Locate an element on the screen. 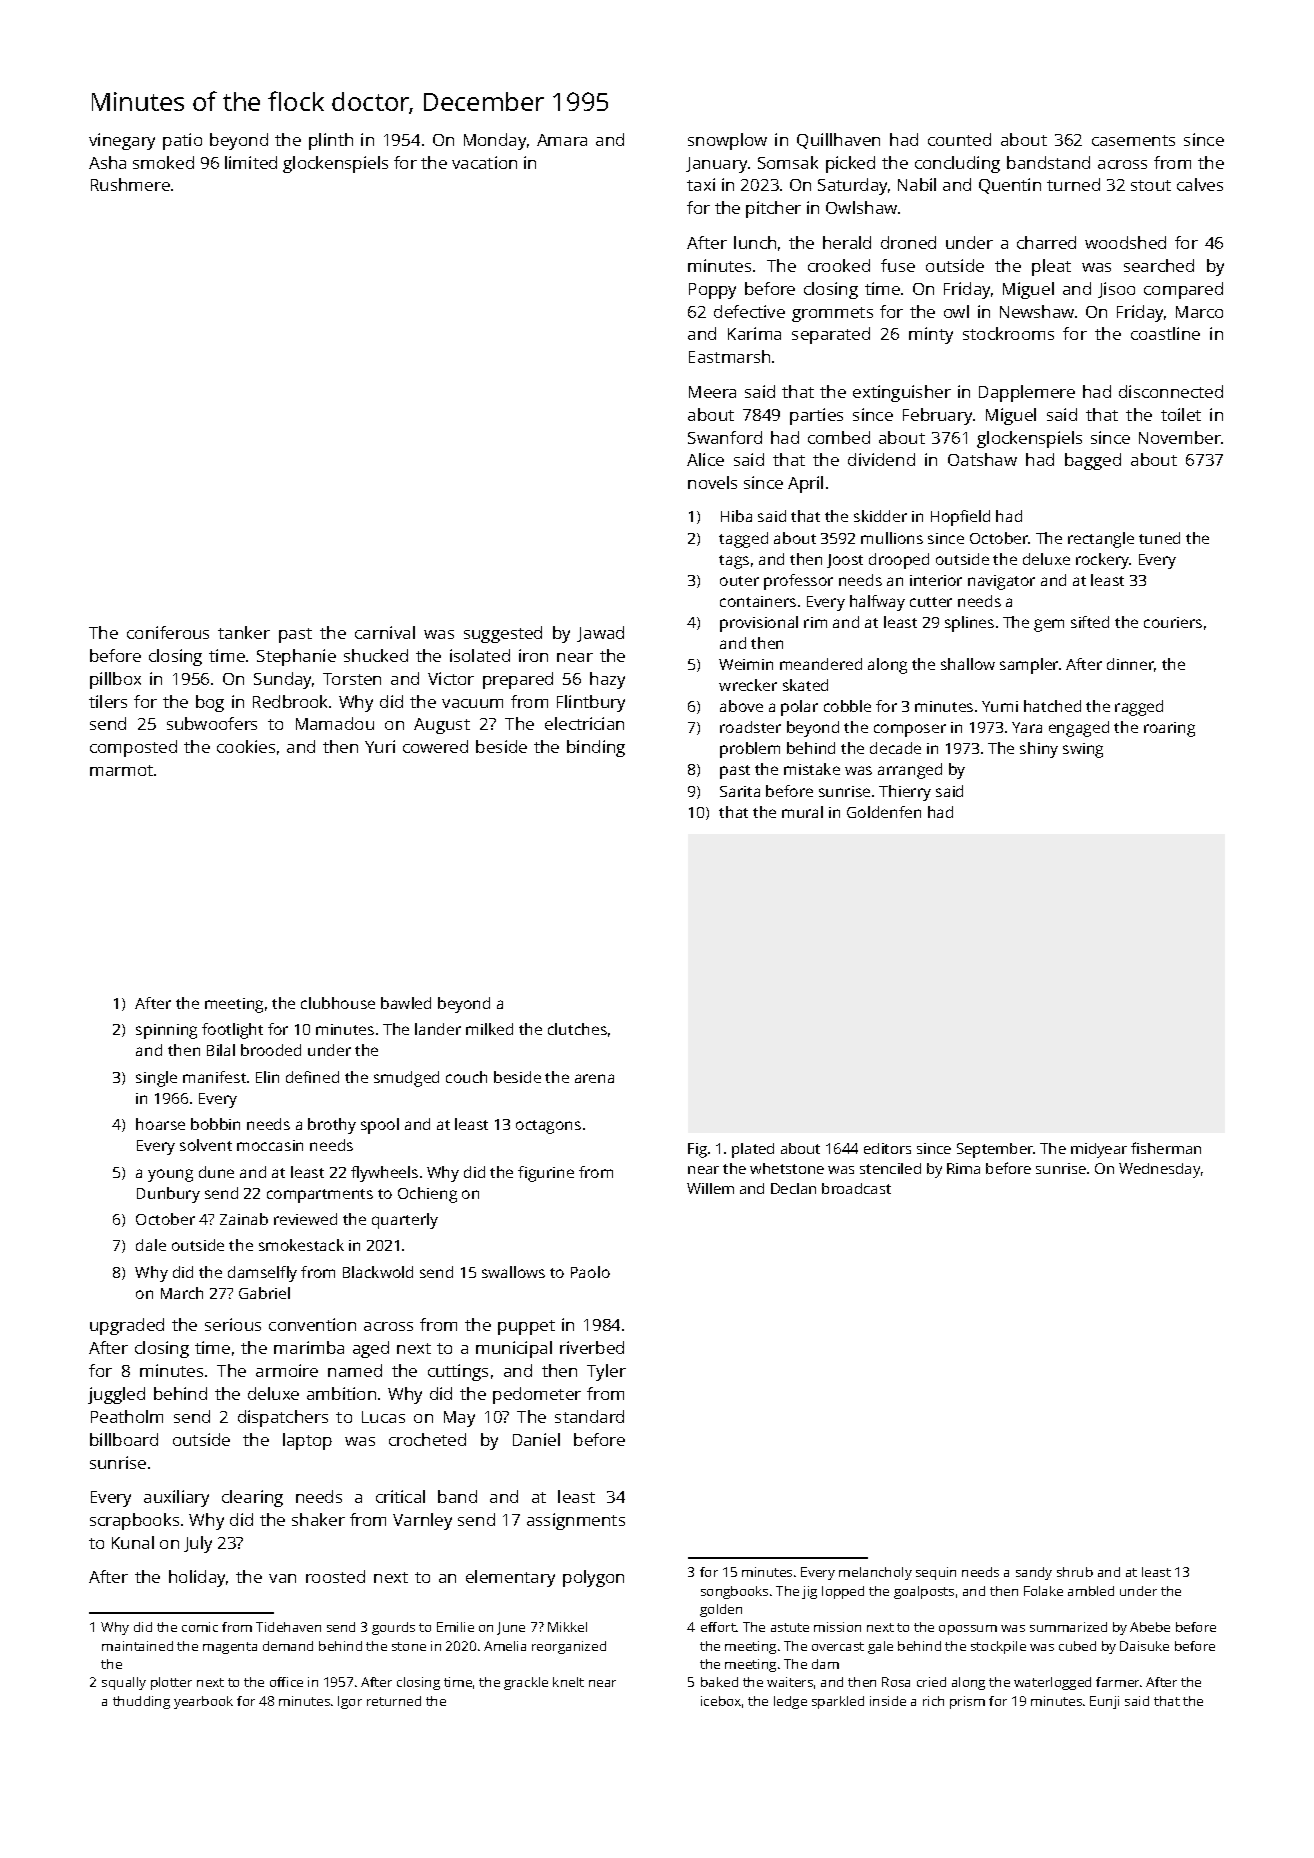 This screenshot has height=1858, width=1314. Thierry is located at coordinates (905, 793).
